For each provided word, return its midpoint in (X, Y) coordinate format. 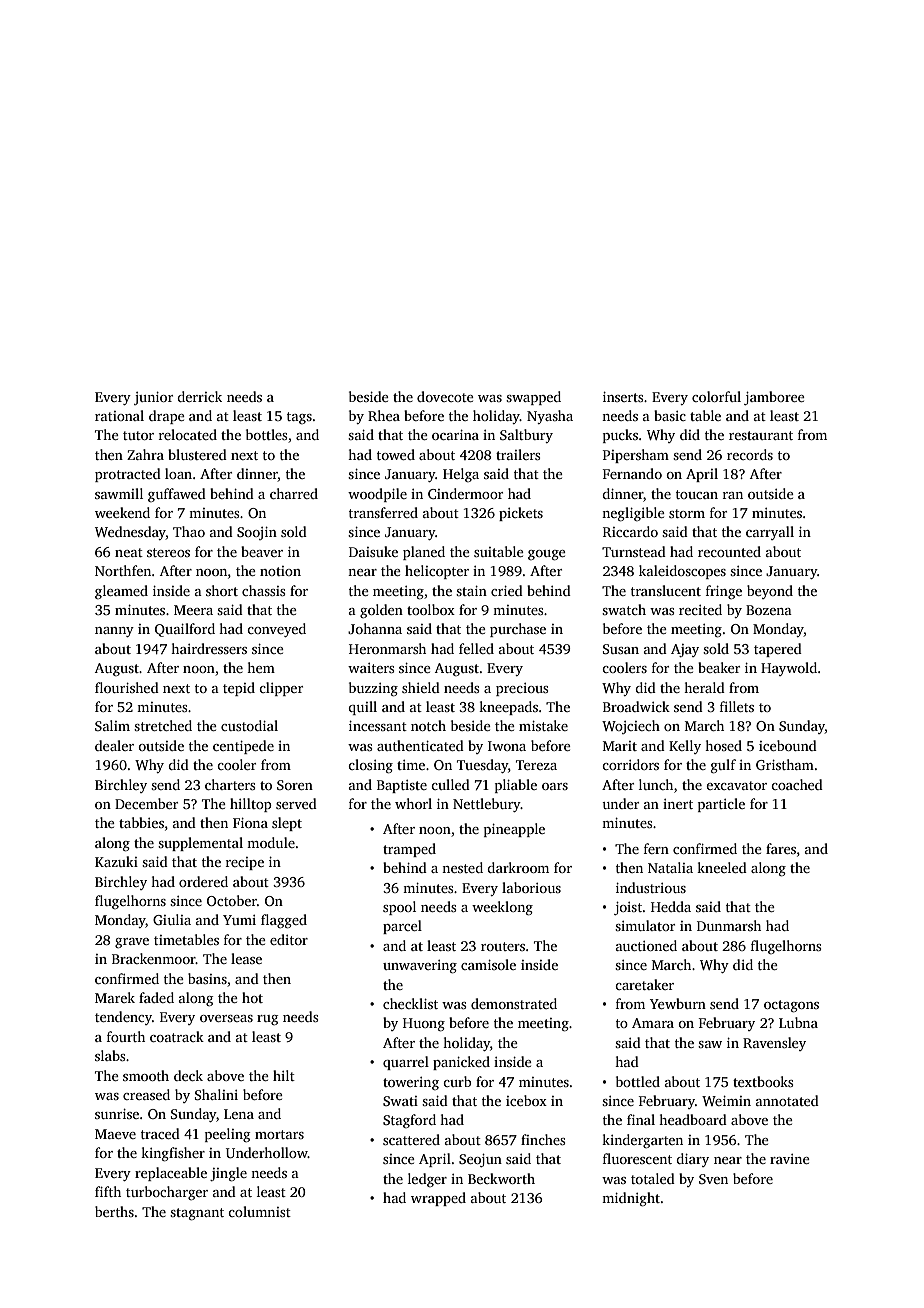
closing (370, 766)
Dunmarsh (729, 925)
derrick (199, 396)
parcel (402, 927)
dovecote (445, 396)
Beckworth (501, 1178)
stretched (163, 725)
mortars (279, 1134)
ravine (790, 1159)
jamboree (774, 398)
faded (156, 997)
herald (704, 687)
